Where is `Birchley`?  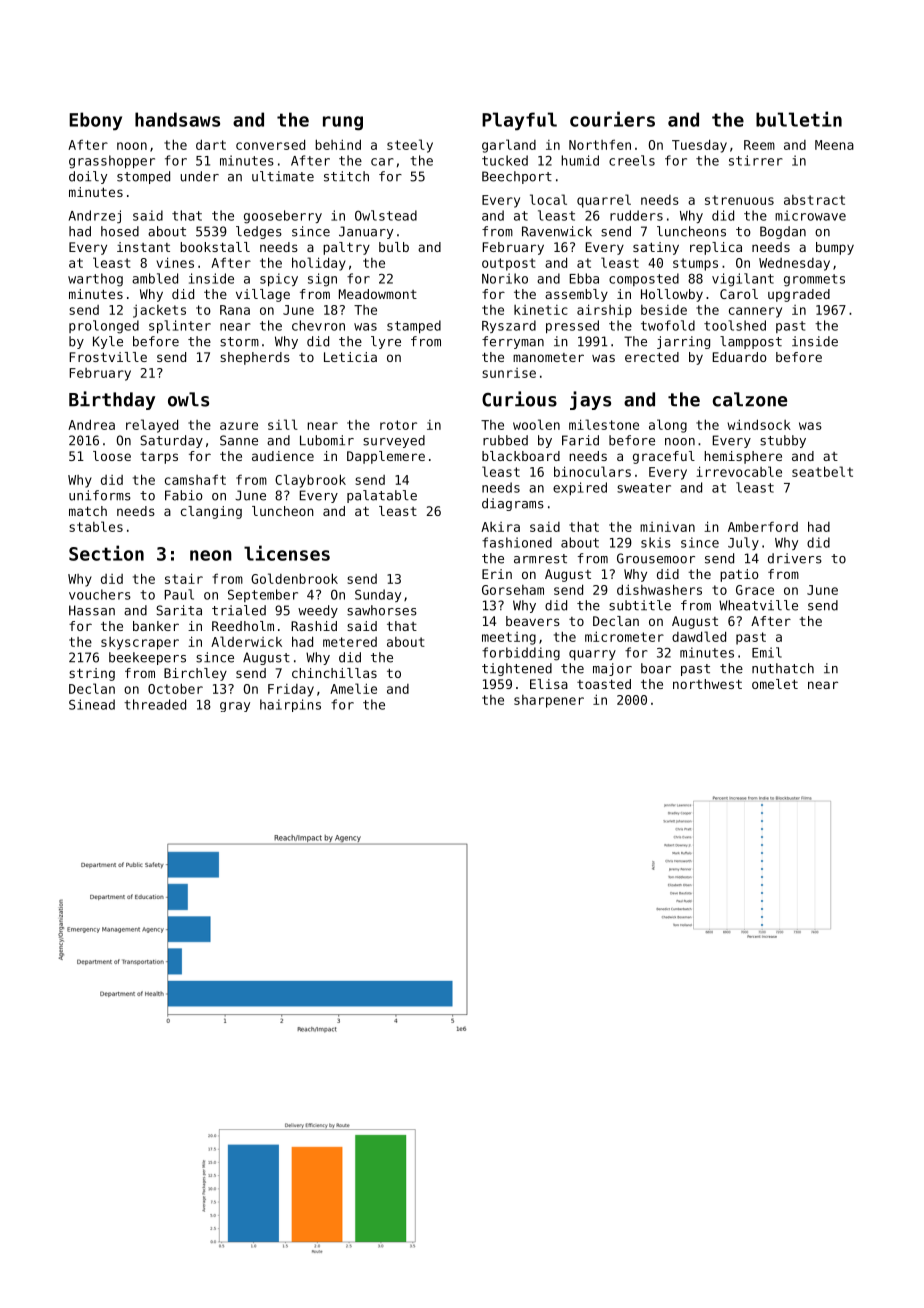 Birchley is located at coordinates (195, 674).
